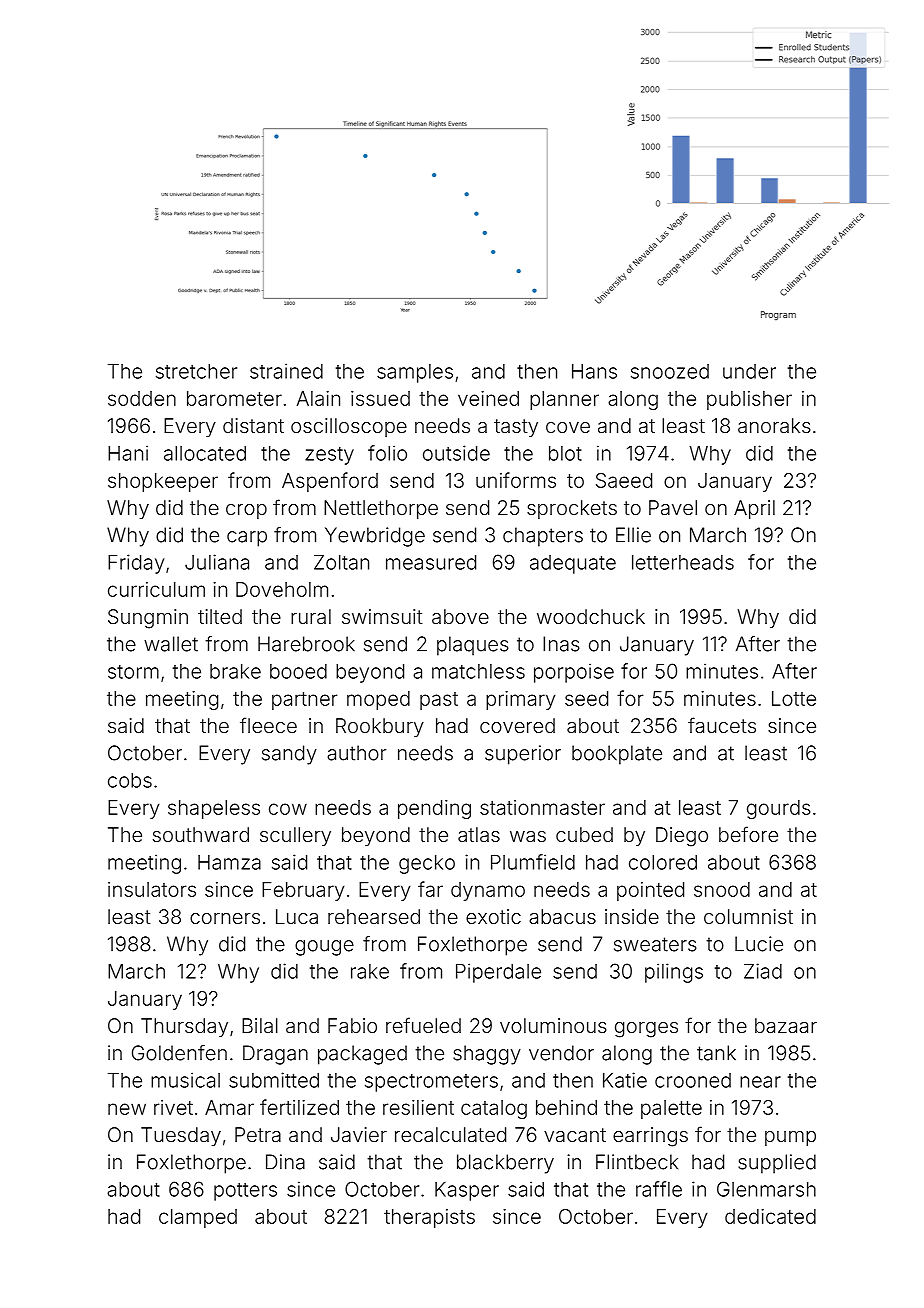  What do you see at coordinates (163, 482) in the page?
I see `shopkeeper` at bounding box center [163, 482].
